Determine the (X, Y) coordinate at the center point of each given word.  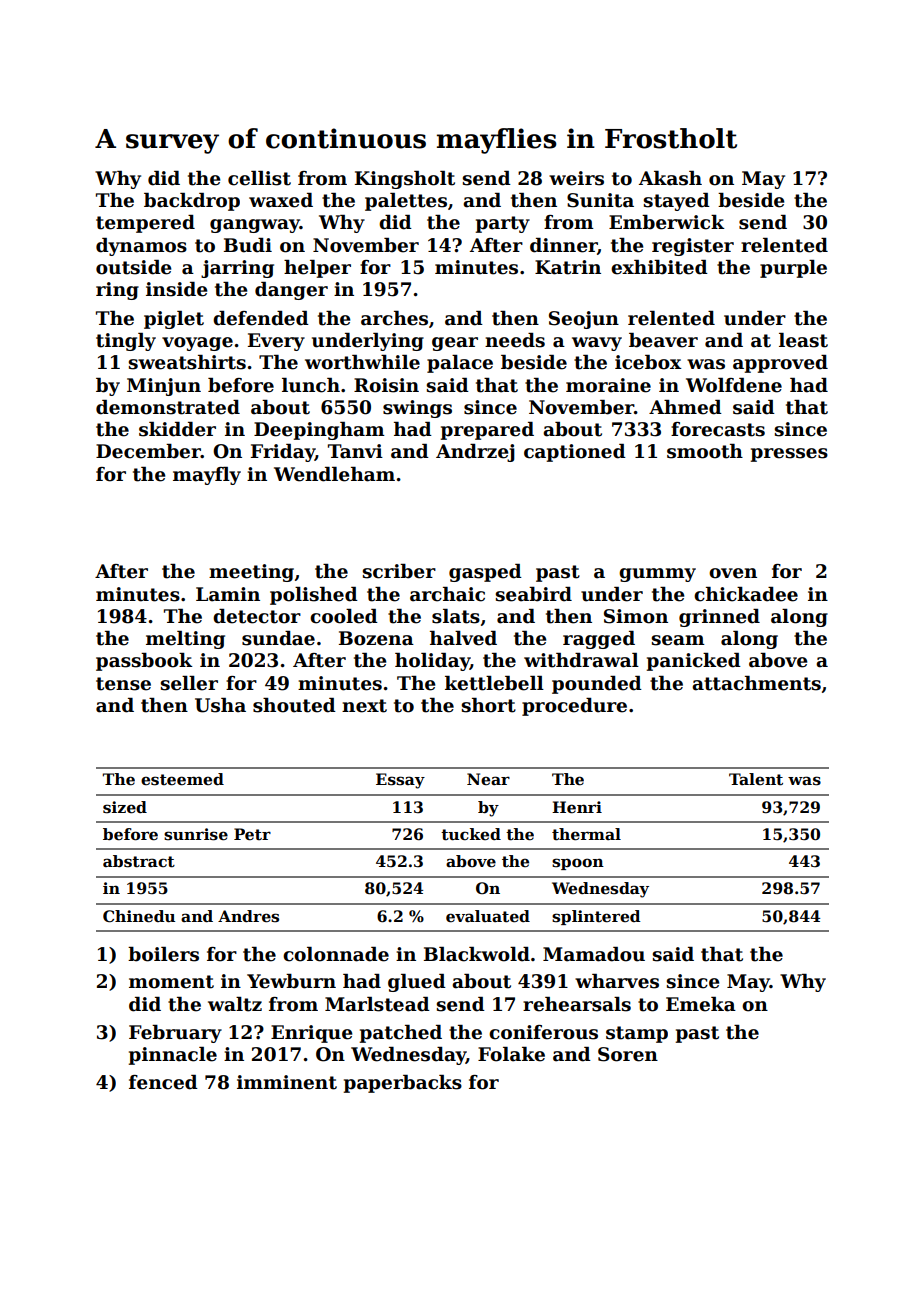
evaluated (488, 916)
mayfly (207, 476)
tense (123, 684)
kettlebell (494, 683)
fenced (163, 1082)
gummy (657, 575)
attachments (756, 683)
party (503, 224)
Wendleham (334, 474)
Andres (248, 916)
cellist (259, 178)
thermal (586, 834)
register (693, 247)
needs (515, 340)
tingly (126, 342)
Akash (670, 178)
